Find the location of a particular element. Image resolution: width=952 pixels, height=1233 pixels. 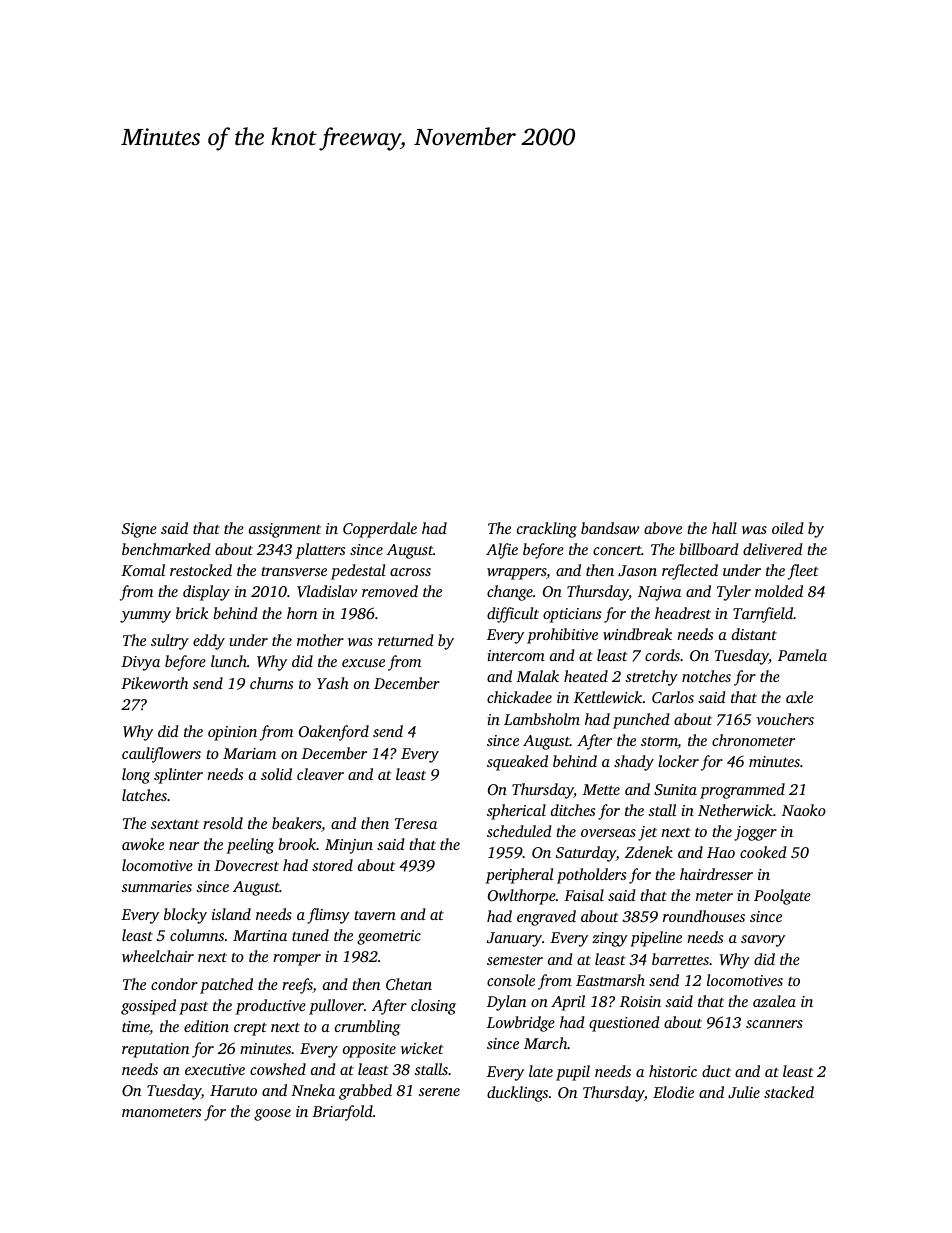

console is located at coordinates (511, 980).
